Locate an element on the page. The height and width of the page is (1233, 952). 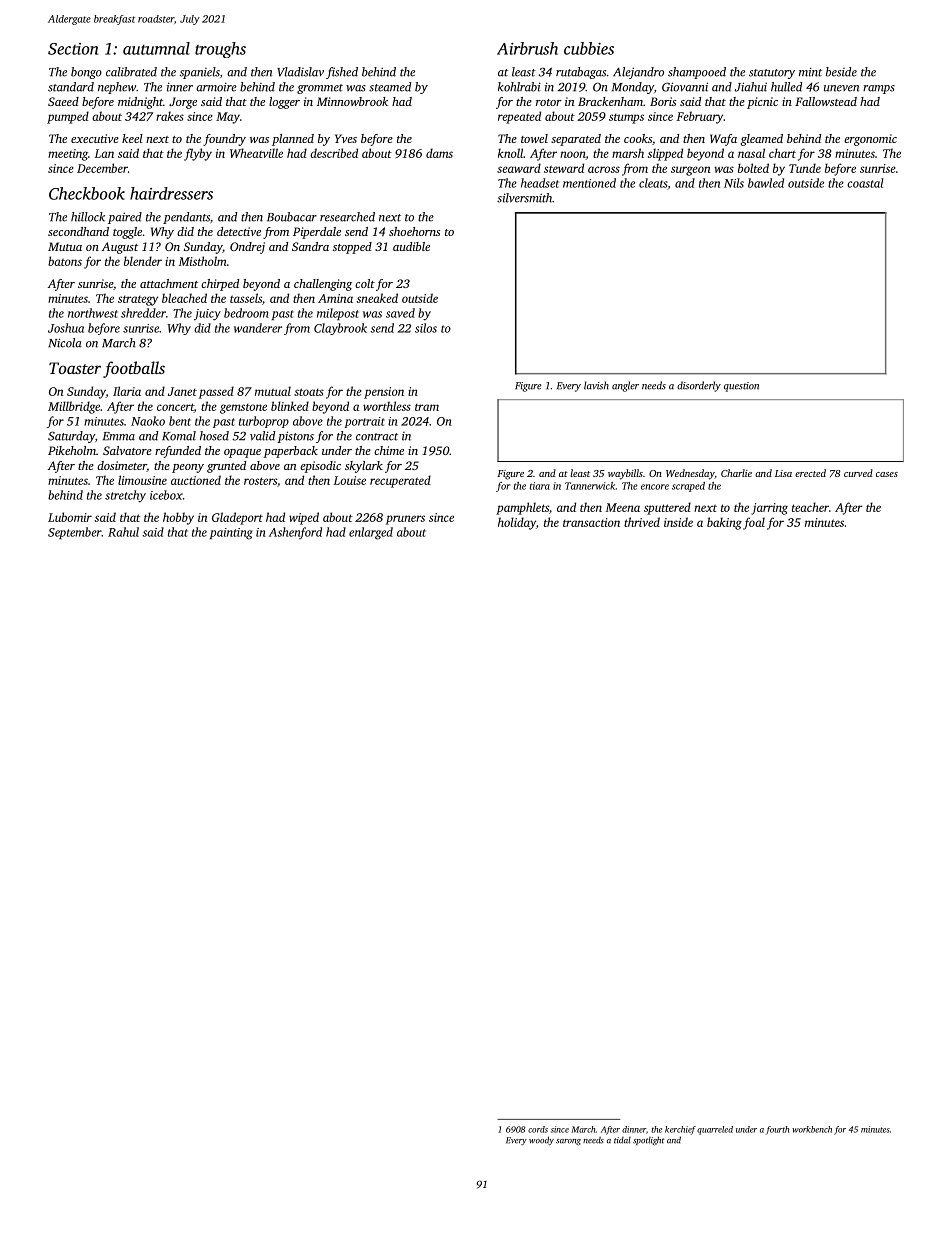
pumped is located at coordinates (68, 117).
